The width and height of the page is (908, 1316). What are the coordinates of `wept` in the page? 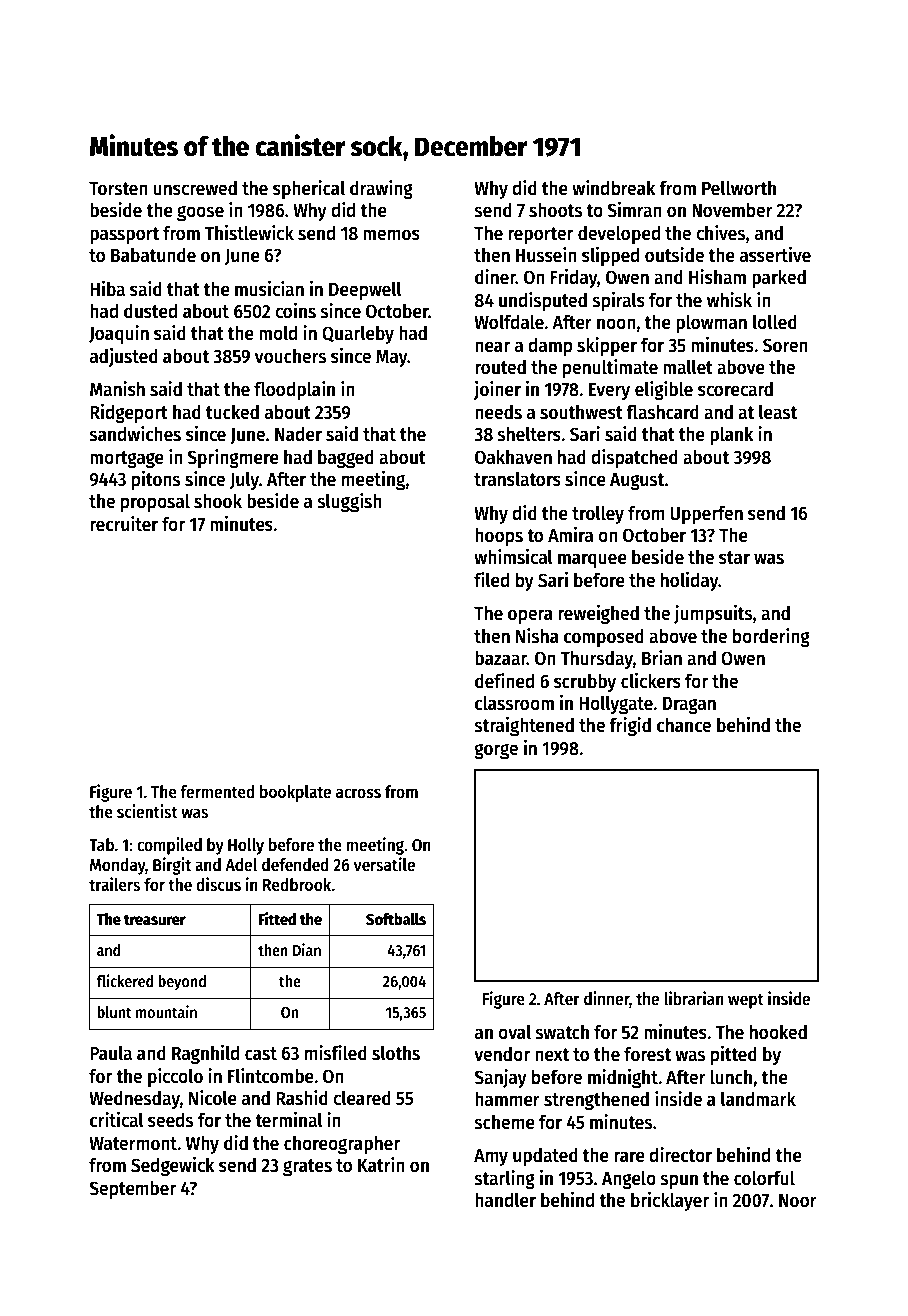 It's located at (746, 1001).
